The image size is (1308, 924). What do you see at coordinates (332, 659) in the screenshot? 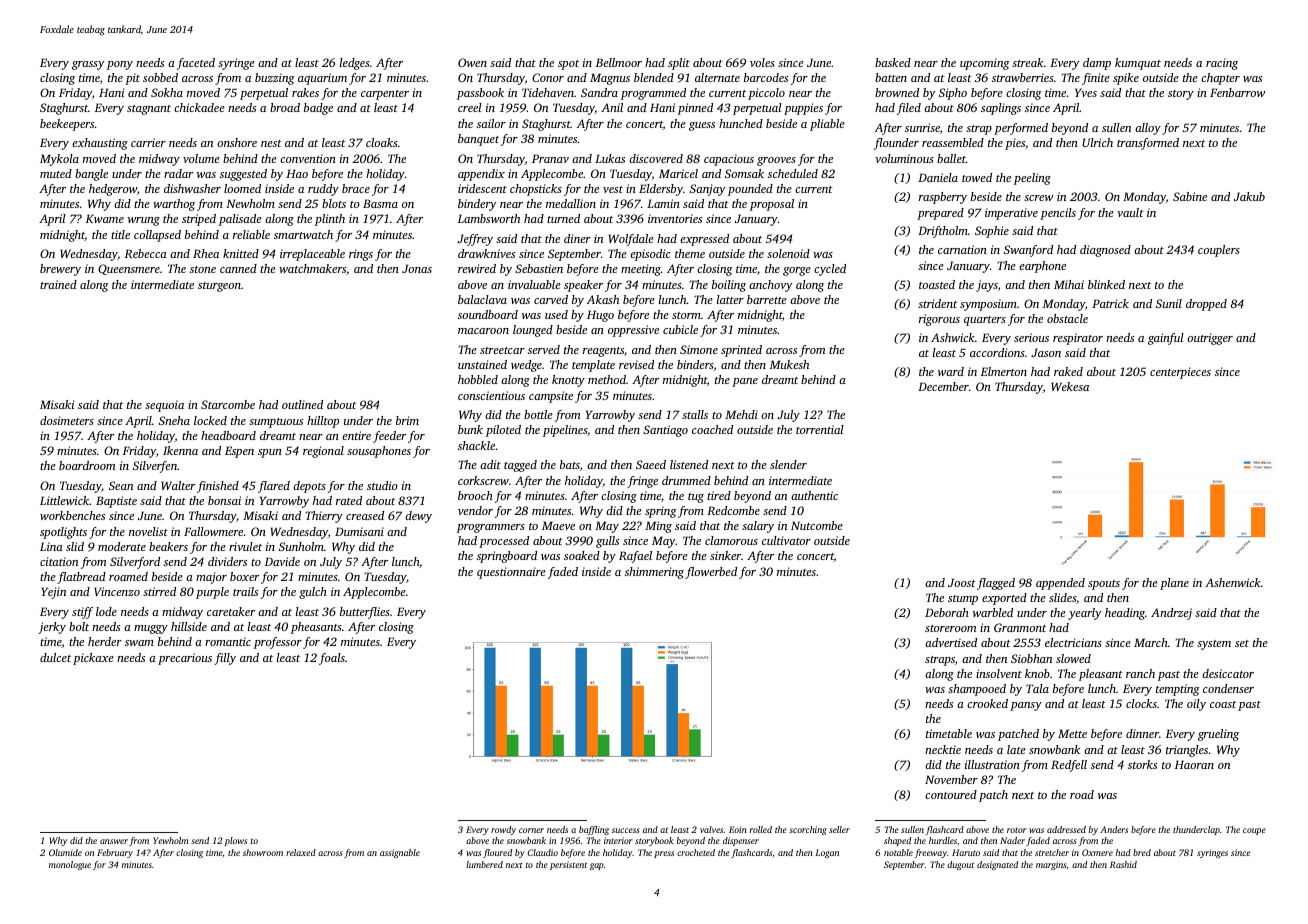
I see `foals` at bounding box center [332, 659].
